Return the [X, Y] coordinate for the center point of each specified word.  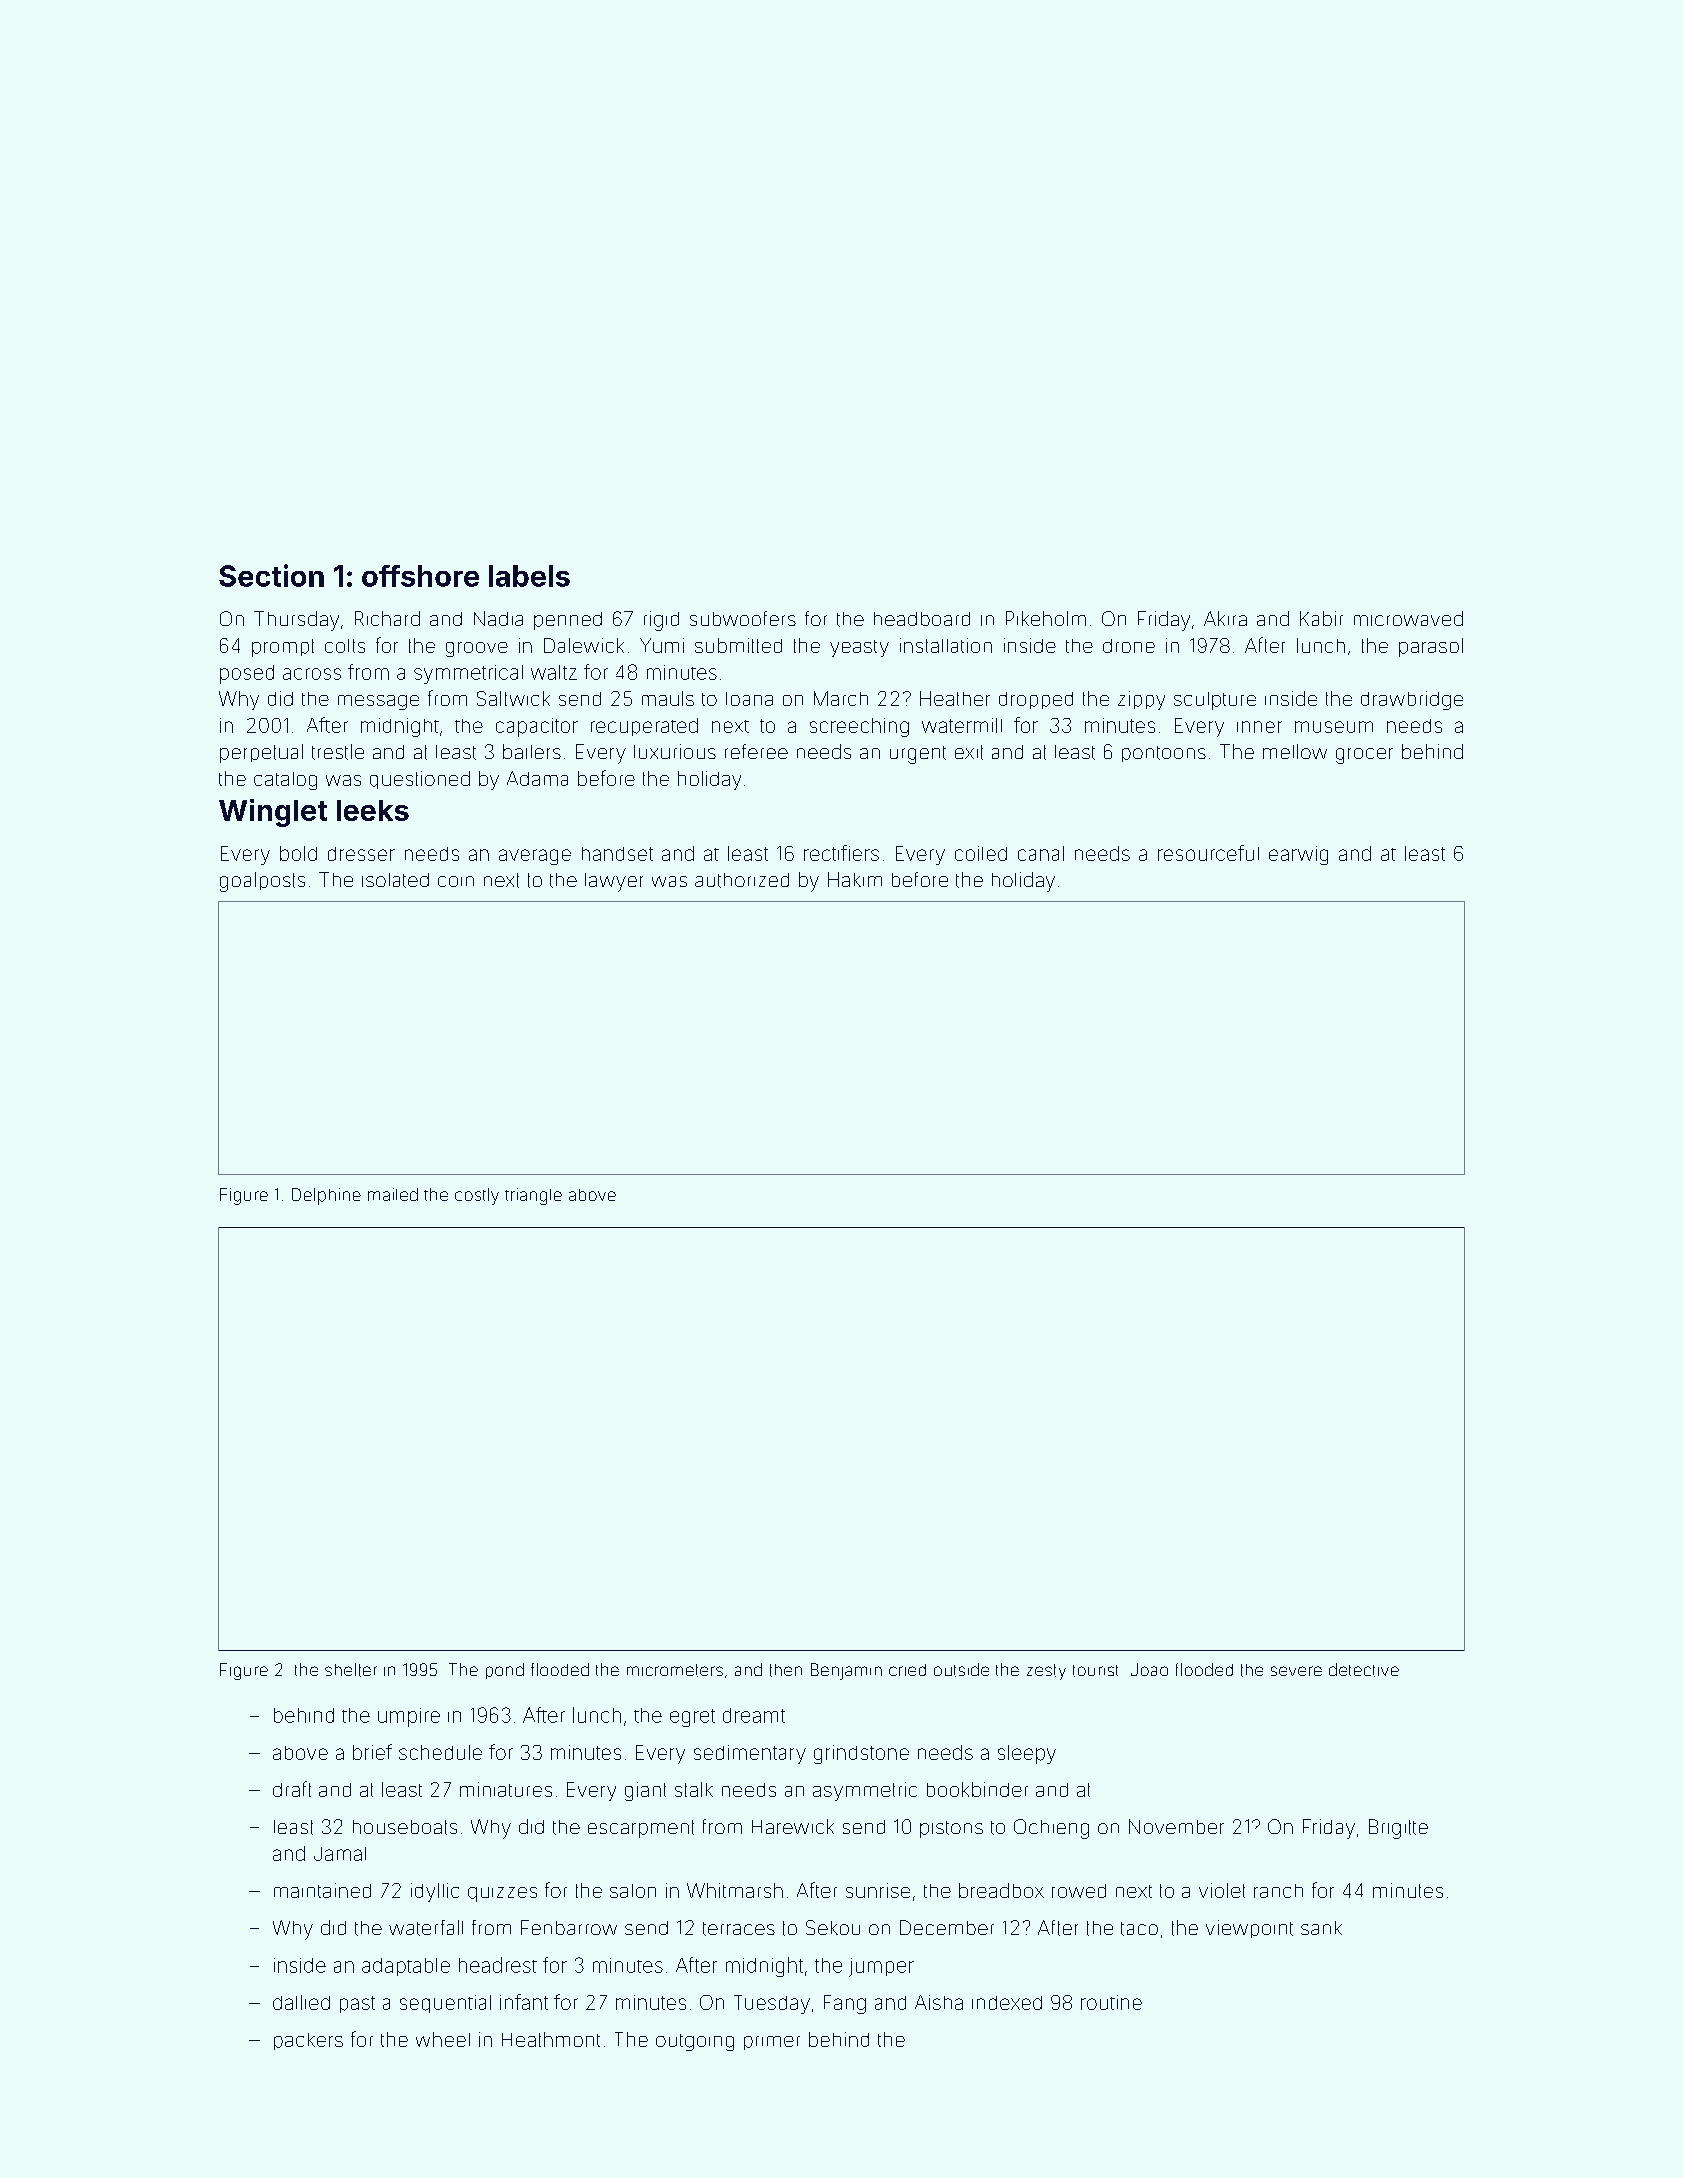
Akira [1225, 618]
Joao [1149, 1669]
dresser [361, 854]
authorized [742, 880]
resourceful [1208, 853]
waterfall [426, 1928]
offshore [420, 576]
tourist [1095, 1671]
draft [292, 1789]
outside [961, 1670]
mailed [393, 1194]
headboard [922, 619]
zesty [1046, 1672]
